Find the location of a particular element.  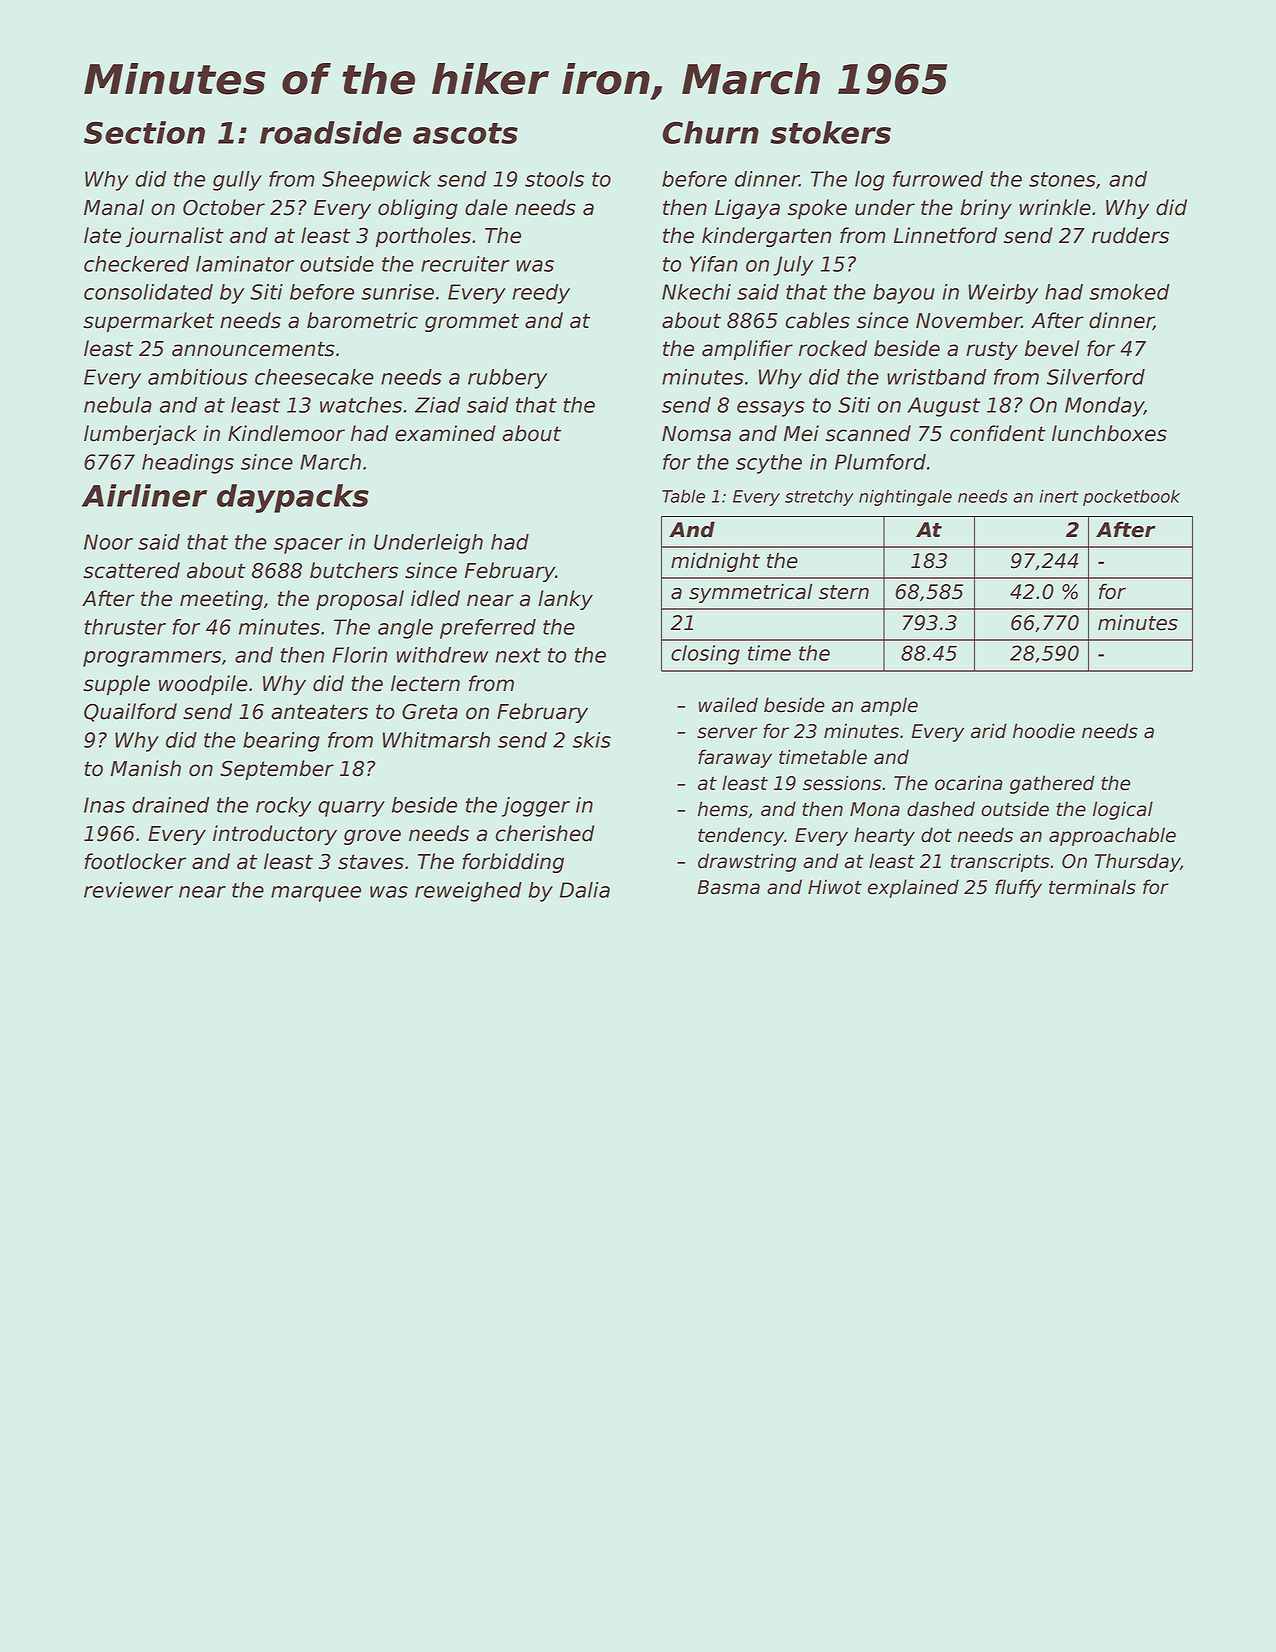

wrinkle is located at coordinates (1055, 207).
